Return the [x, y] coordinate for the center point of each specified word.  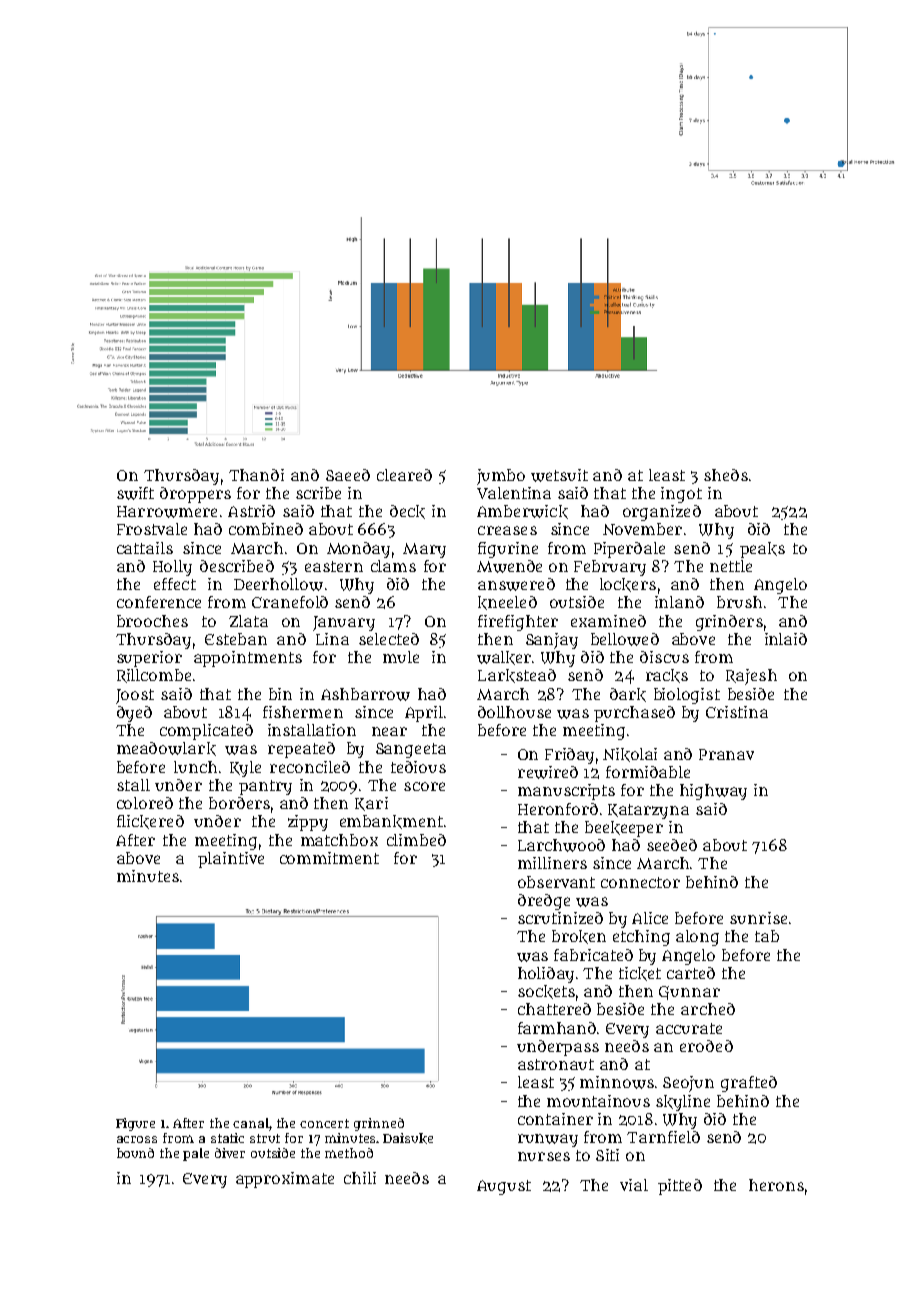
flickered [150, 822]
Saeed [348, 475]
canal [251, 1123]
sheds [726, 475]
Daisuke [408, 1138]
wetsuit [559, 475]
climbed [416, 840]
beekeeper [624, 829]
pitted [680, 1187]
